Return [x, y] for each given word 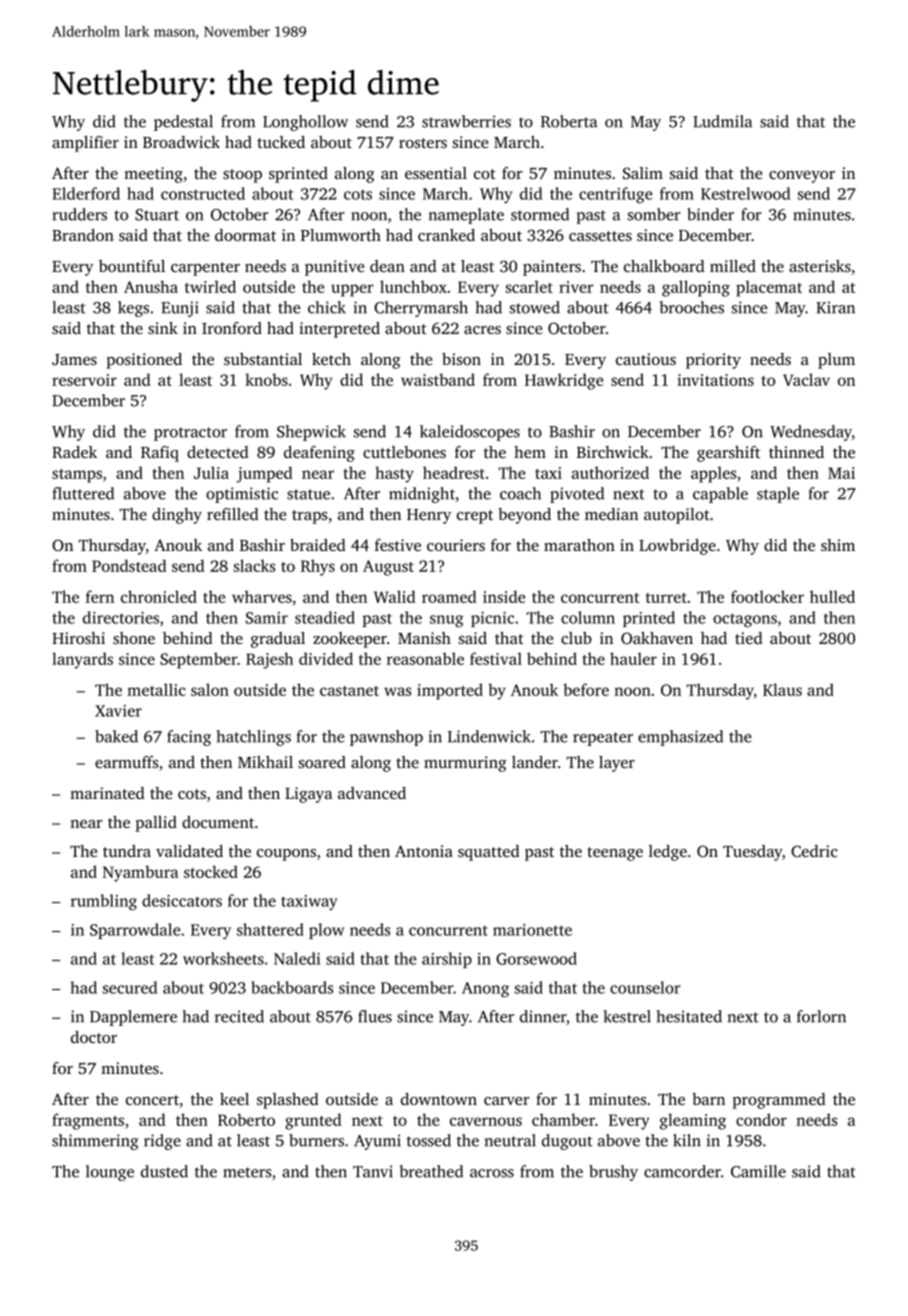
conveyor [802, 177]
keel [234, 1099]
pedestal [183, 123]
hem [530, 452]
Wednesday [811, 433]
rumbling [104, 902]
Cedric [814, 851]
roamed [449, 596]
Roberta [569, 121]
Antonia [424, 851]
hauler [633, 658]
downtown [439, 1099]
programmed [779, 1101]
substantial [263, 359]
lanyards [82, 660]
